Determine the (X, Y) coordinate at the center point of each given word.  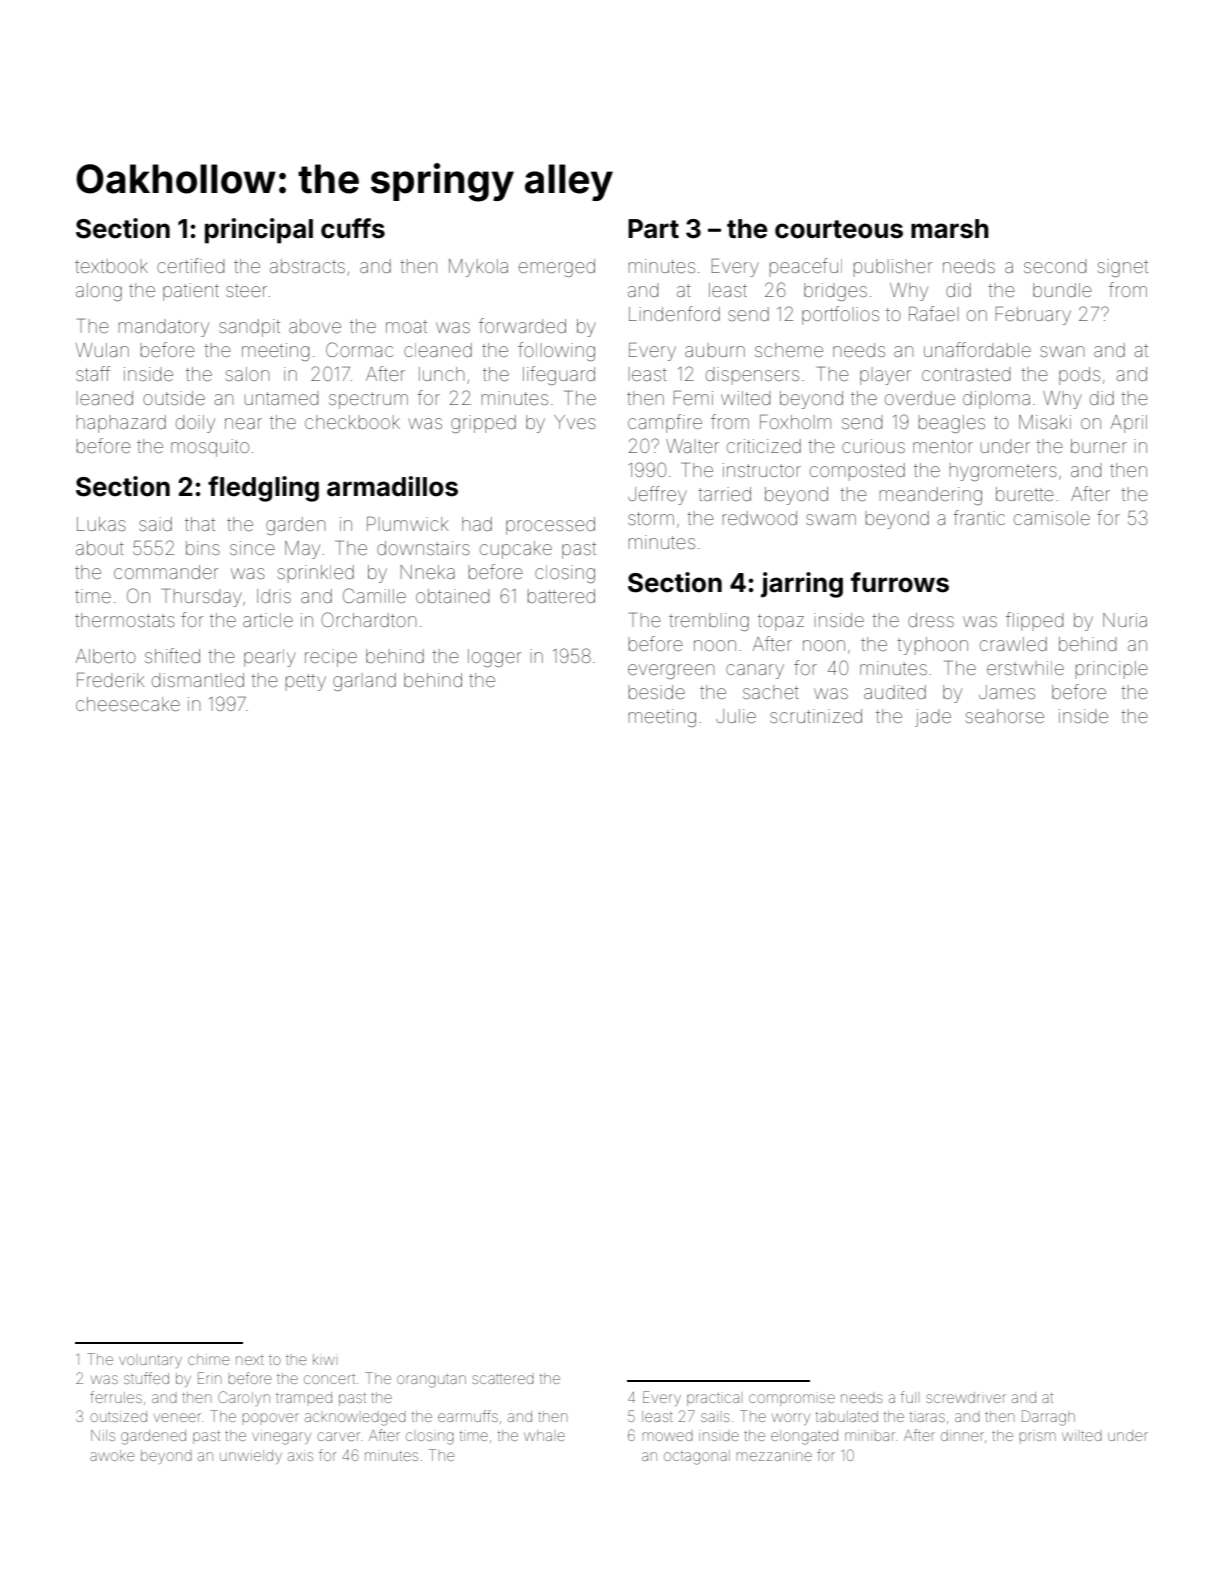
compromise (792, 1400)
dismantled (198, 680)
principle (1112, 670)
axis (300, 1455)
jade (933, 718)
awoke (112, 1455)
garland (364, 682)
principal (259, 231)
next (250, 1360)
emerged (557, 268)
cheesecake (128, 704)
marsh (950, 229)
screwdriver (966, 1397)
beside (657, 692)
